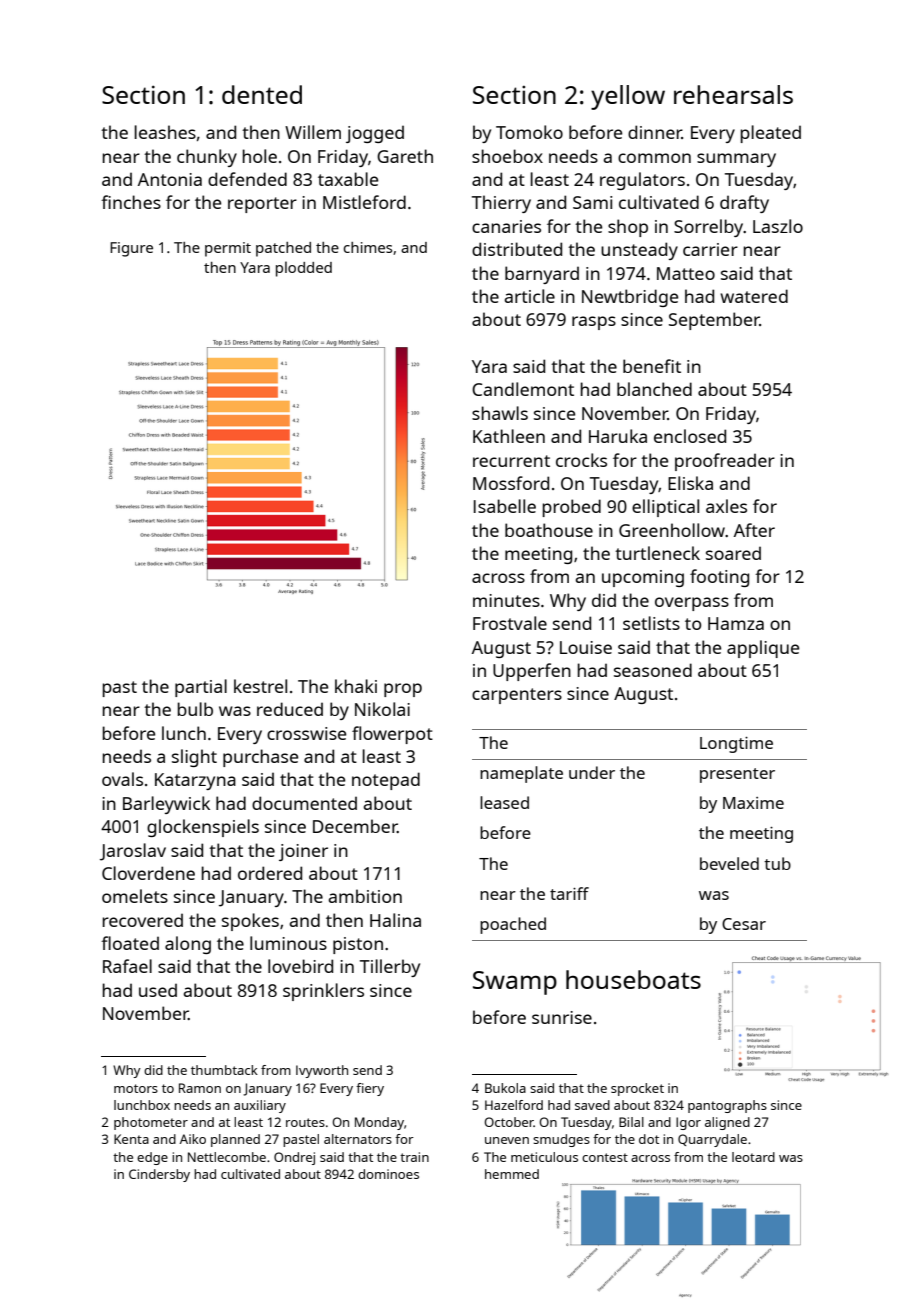 Image resolution: width=908 pixels, height=1316 pixels. What do you see at coordinates (262, 94) in the document?
I see `dented` at bounding box center [262, 94].
